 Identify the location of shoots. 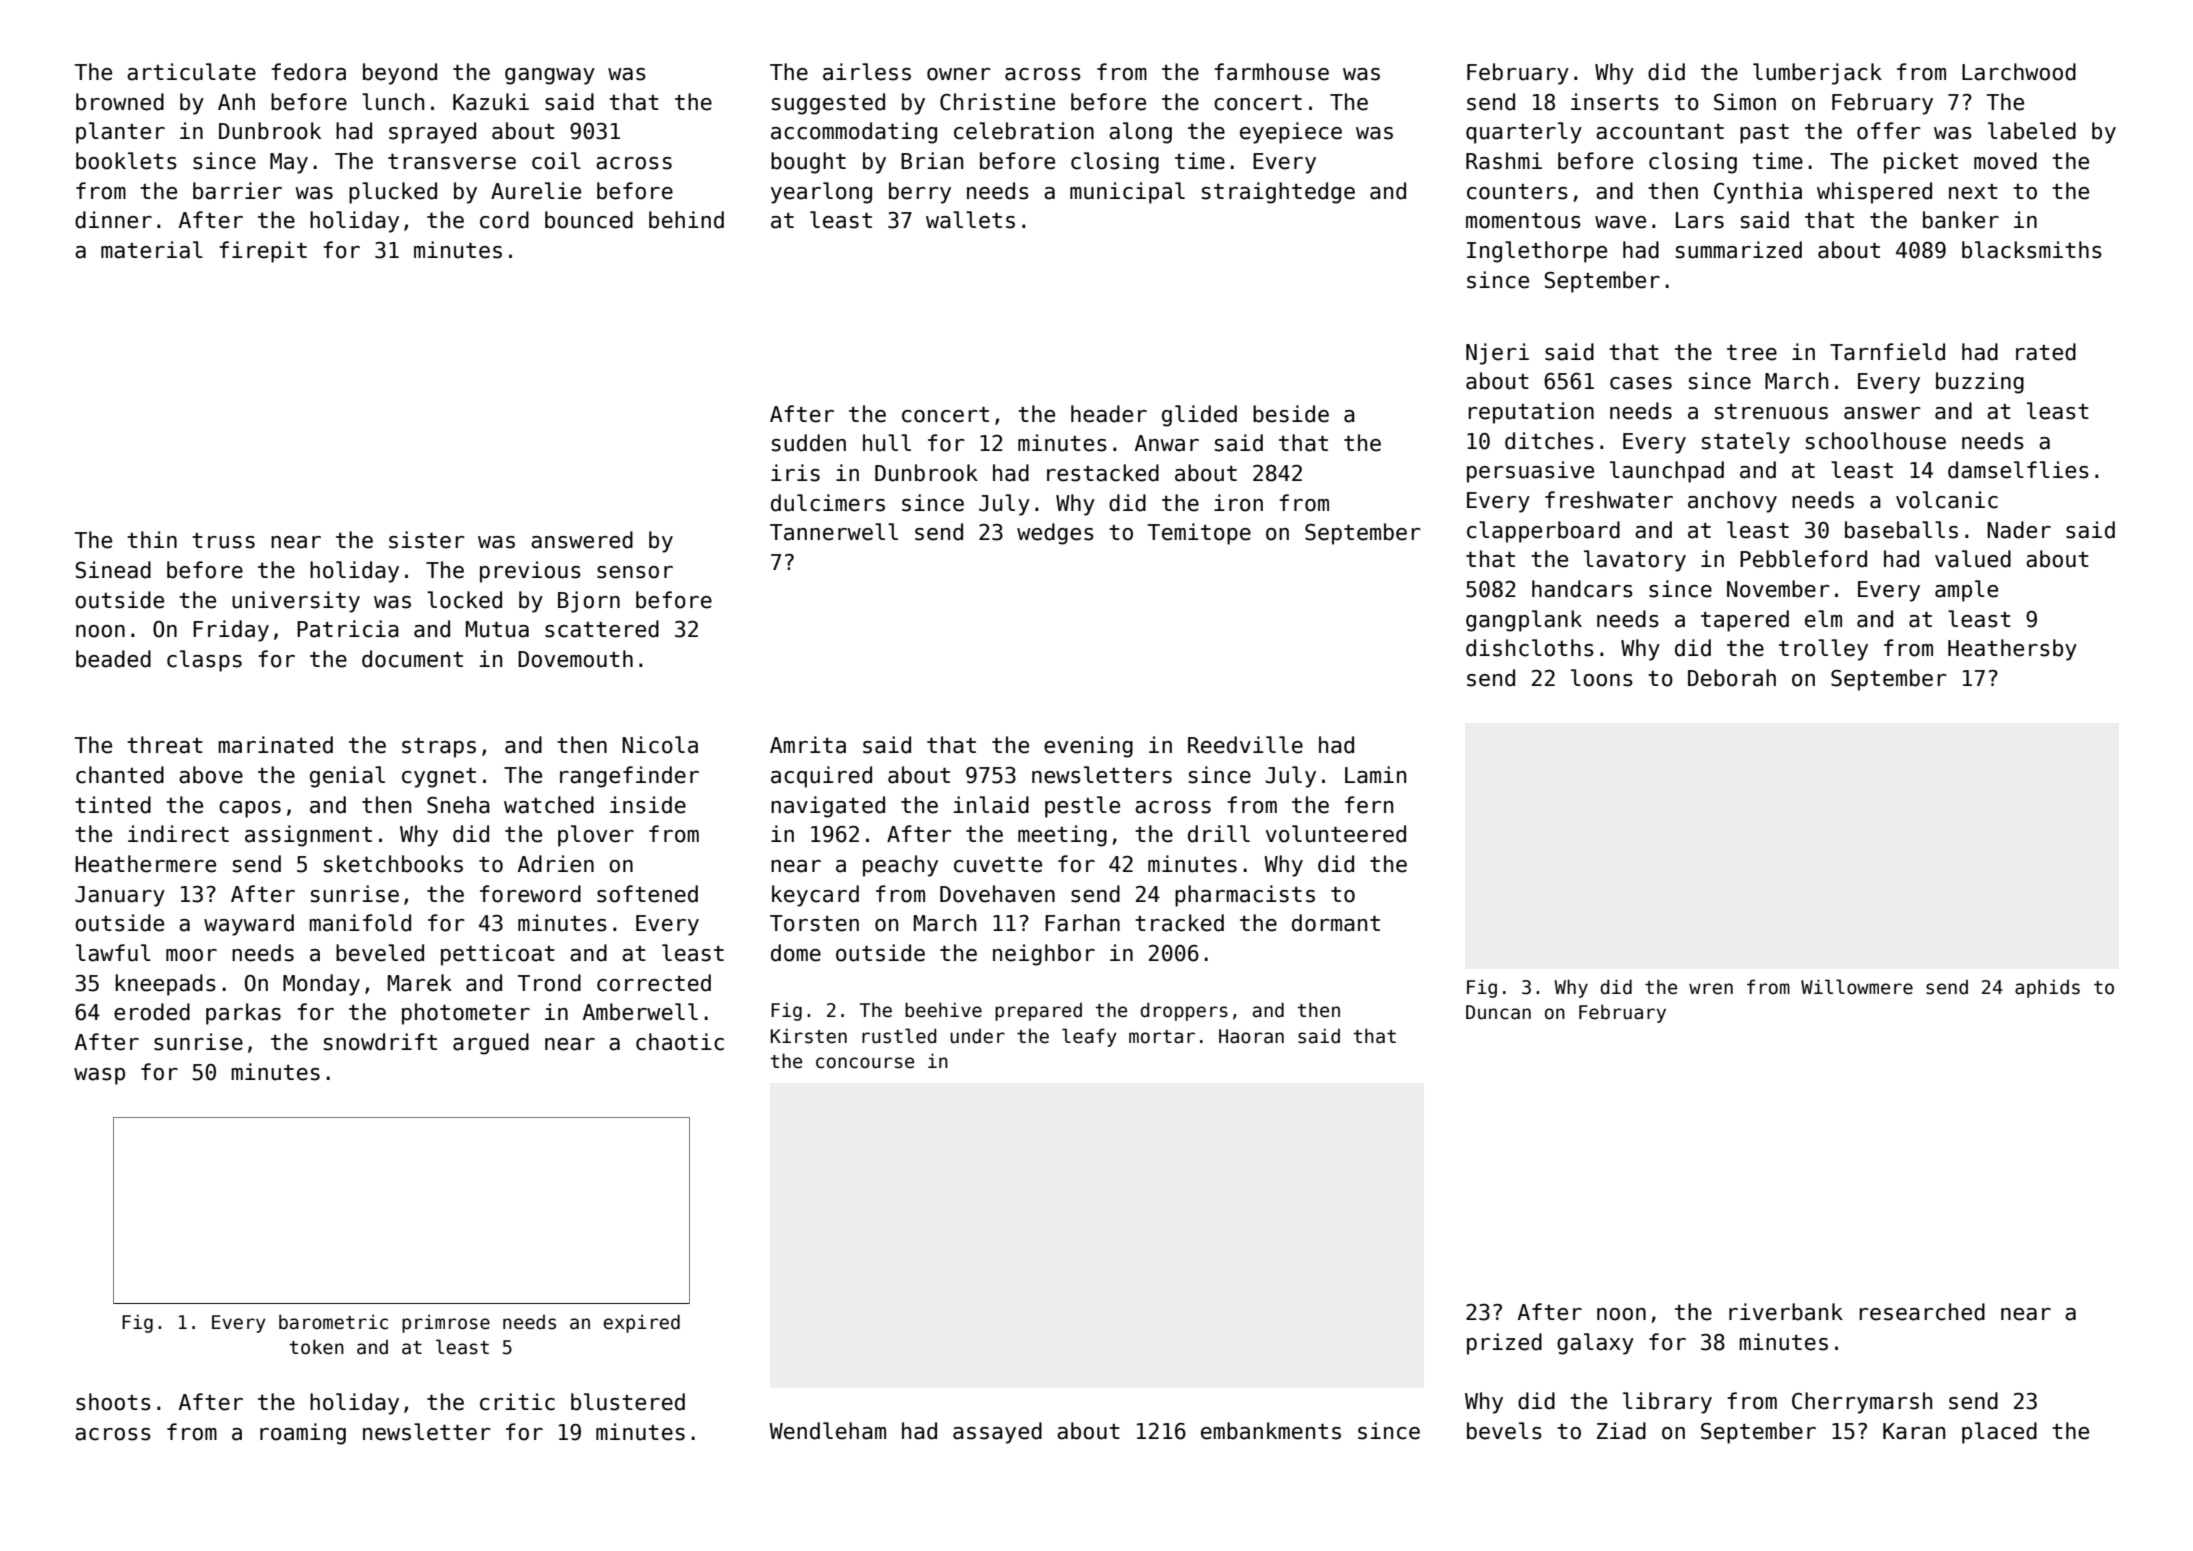
(113, 1402).
